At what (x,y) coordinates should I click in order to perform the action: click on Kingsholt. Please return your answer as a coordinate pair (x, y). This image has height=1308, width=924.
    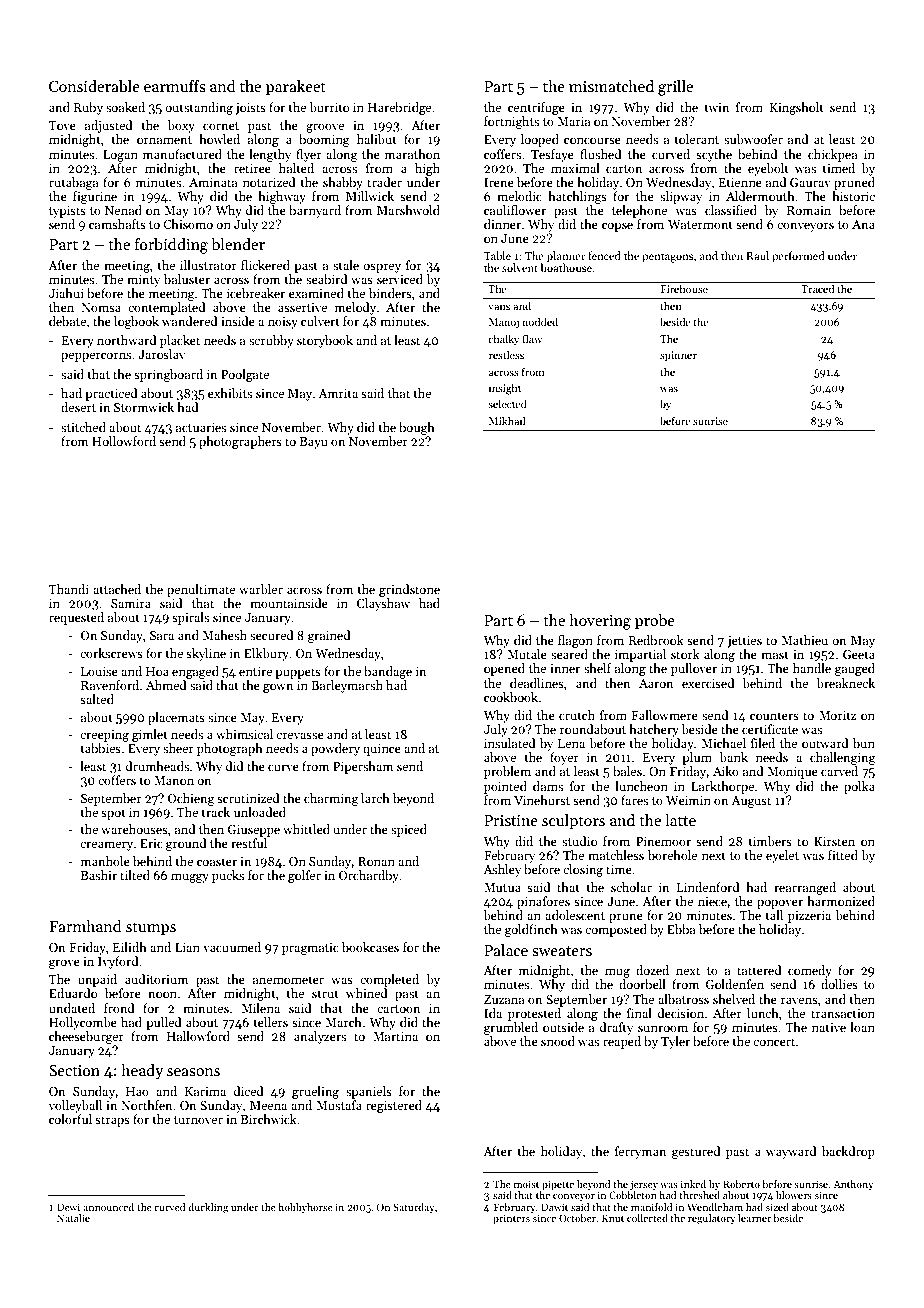
    Looking at the image, I should click on (797, 108).
